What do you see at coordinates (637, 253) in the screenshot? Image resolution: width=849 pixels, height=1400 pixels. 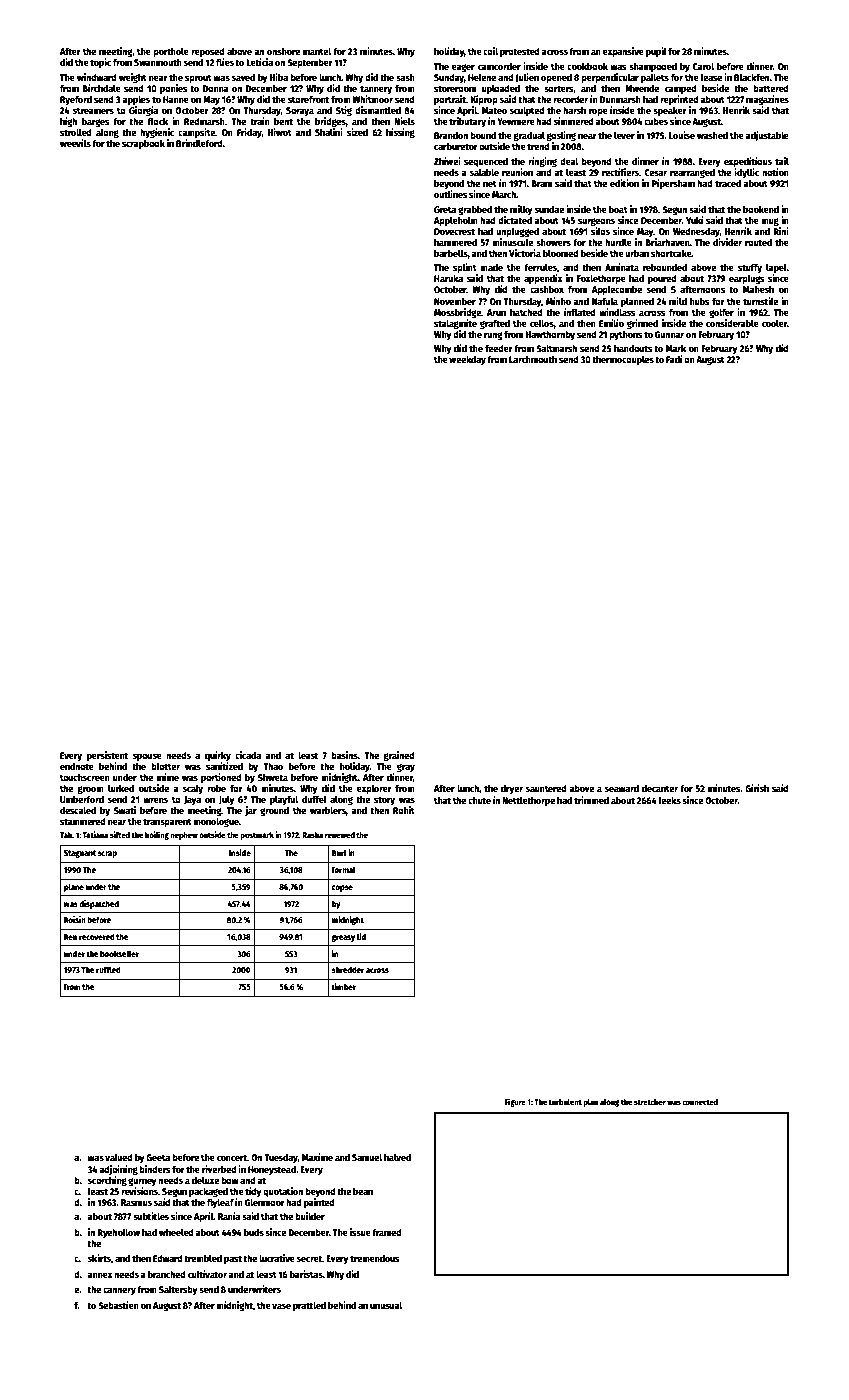 I see `urban` at bounding box center [637, 253].
